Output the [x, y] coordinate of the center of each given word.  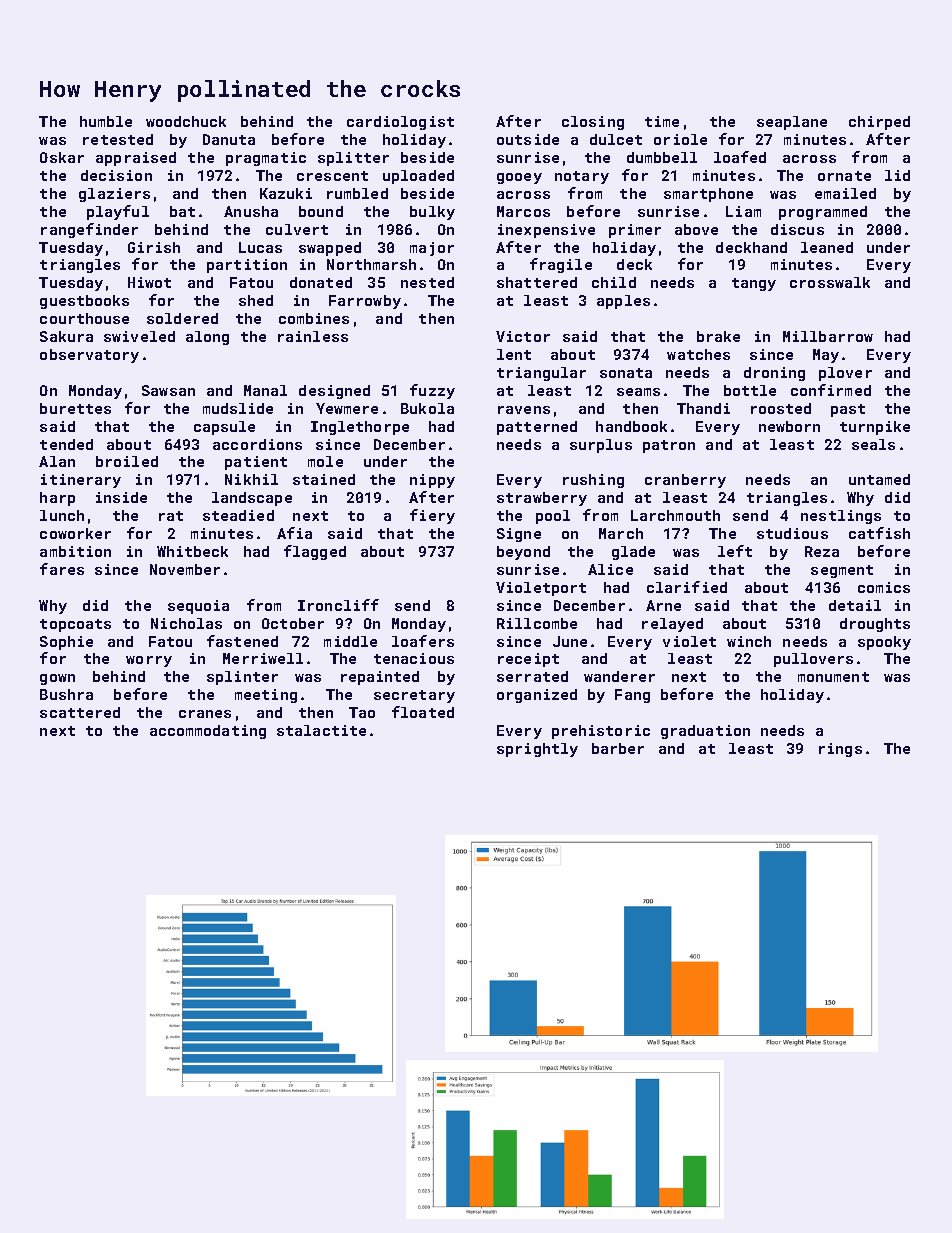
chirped [879, 123]
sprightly [537, 750]
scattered [80, 712]
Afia [294, 533]
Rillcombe [537, 623]
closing [593, 123]
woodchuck [186, 121]
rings [840, 750]
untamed [879, 479]
